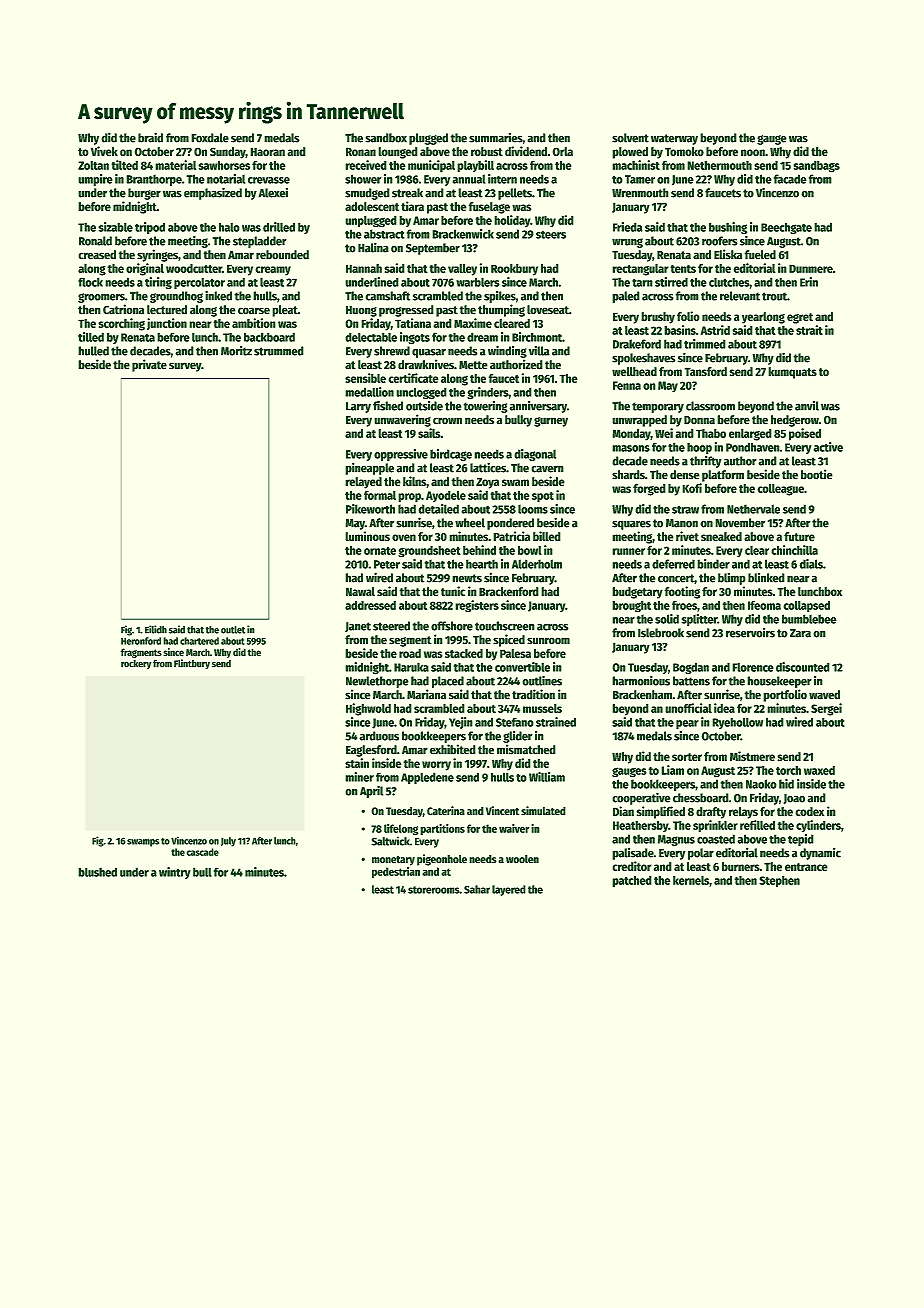  Describe the element at coordinates (470, 523) in the screenshot. I see `wheel` at that location.
